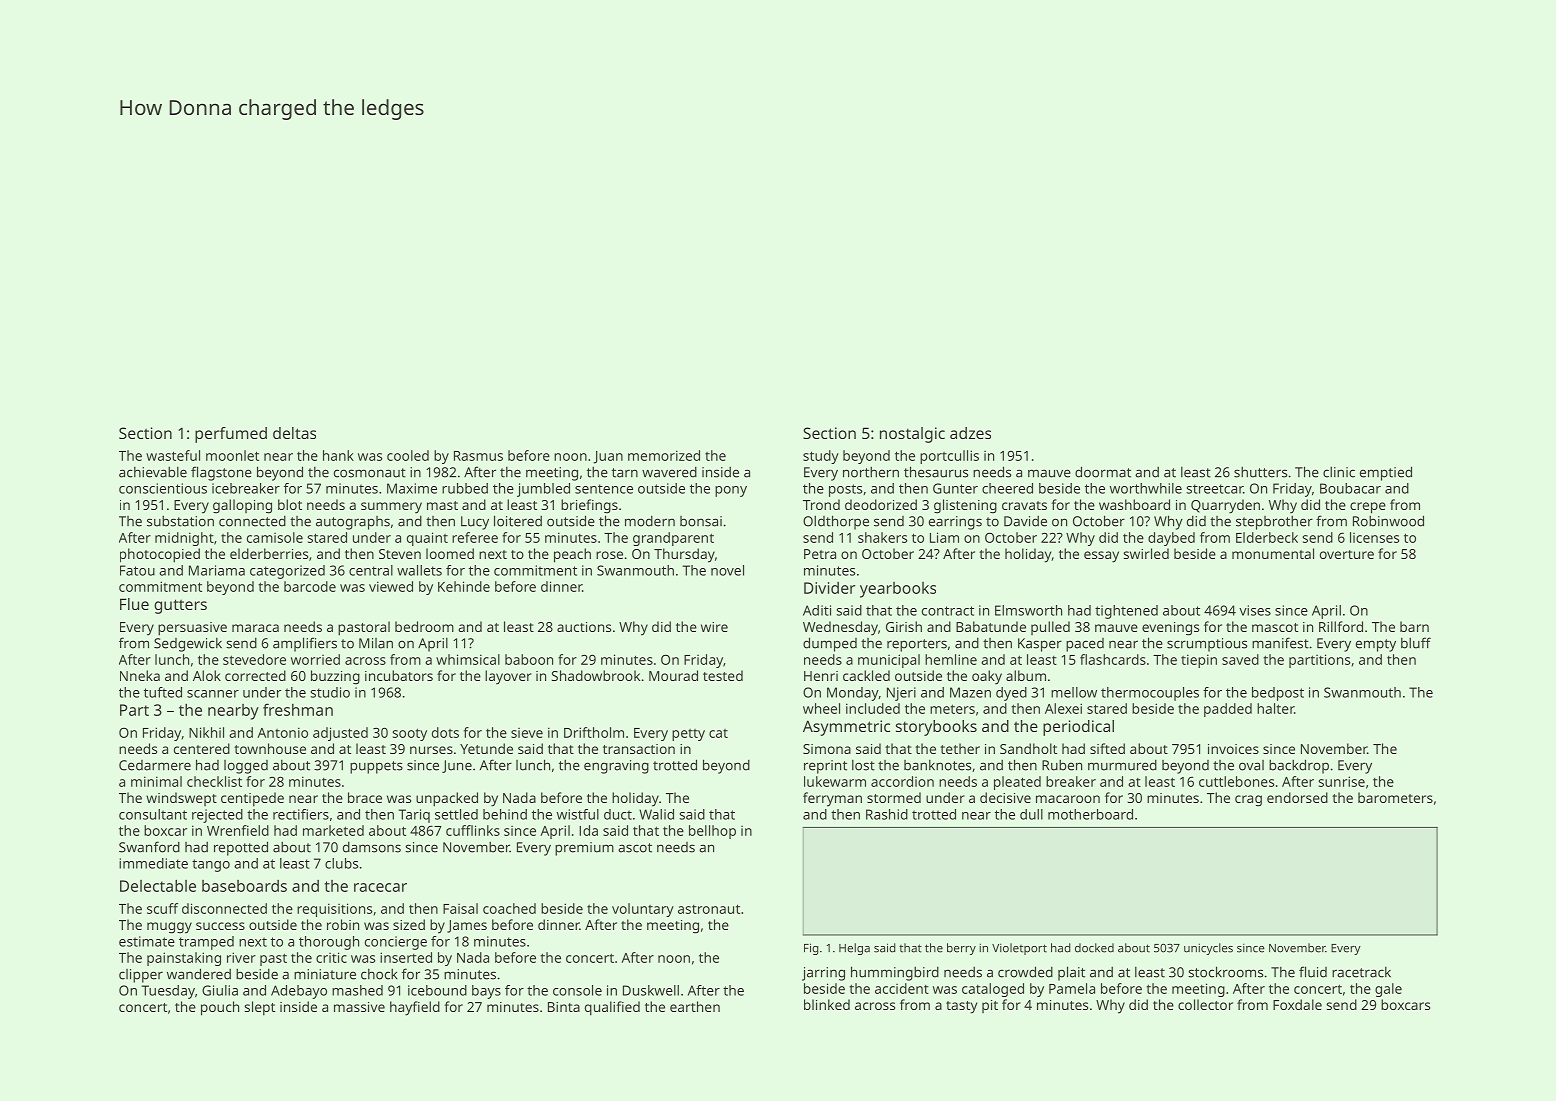  What do you see at coordinates (912, 435) in the screenshot?
I see `nostalgic` at bounding box center [912, 435].
